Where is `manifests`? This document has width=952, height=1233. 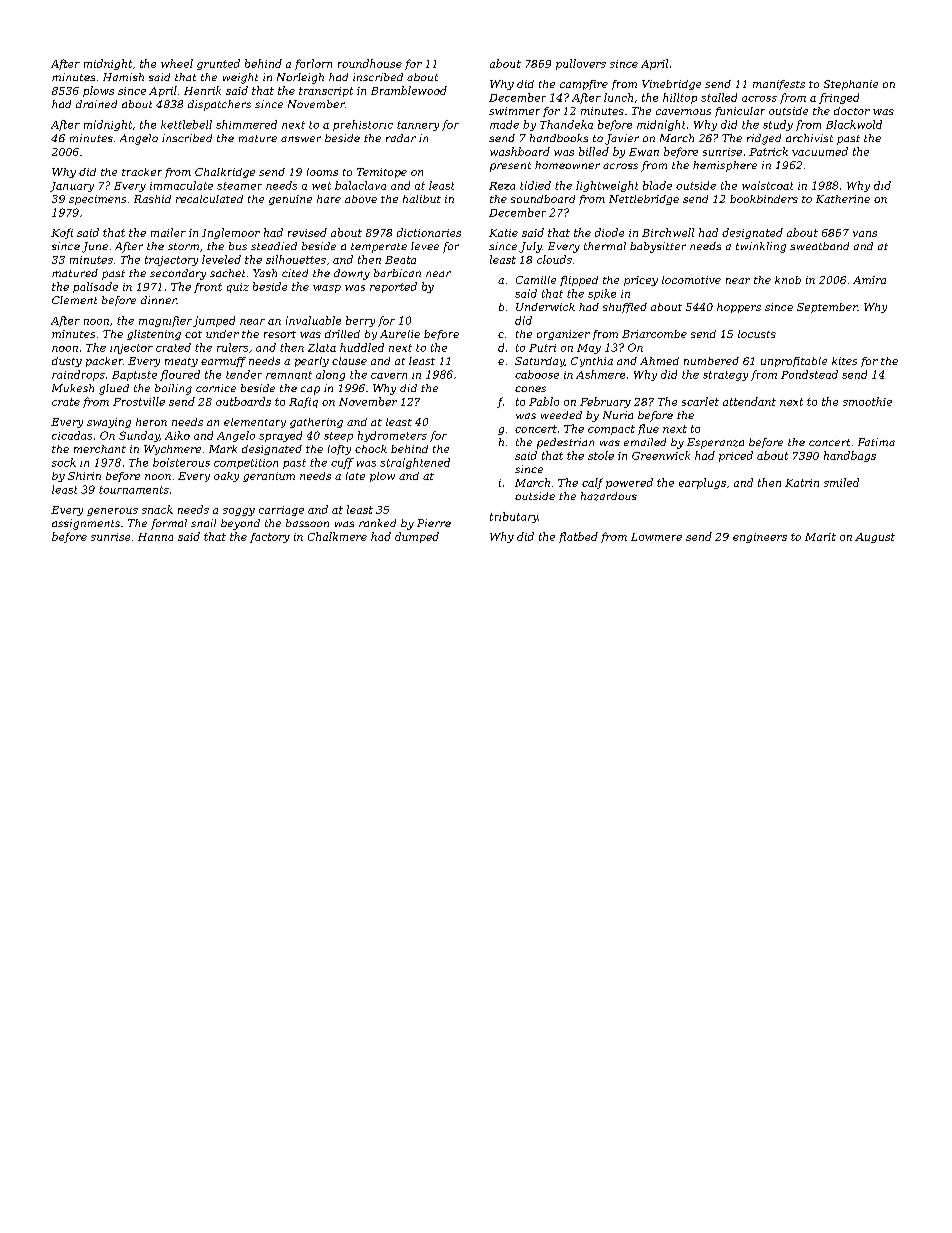 manifests is located at coordinates (779, 85).
